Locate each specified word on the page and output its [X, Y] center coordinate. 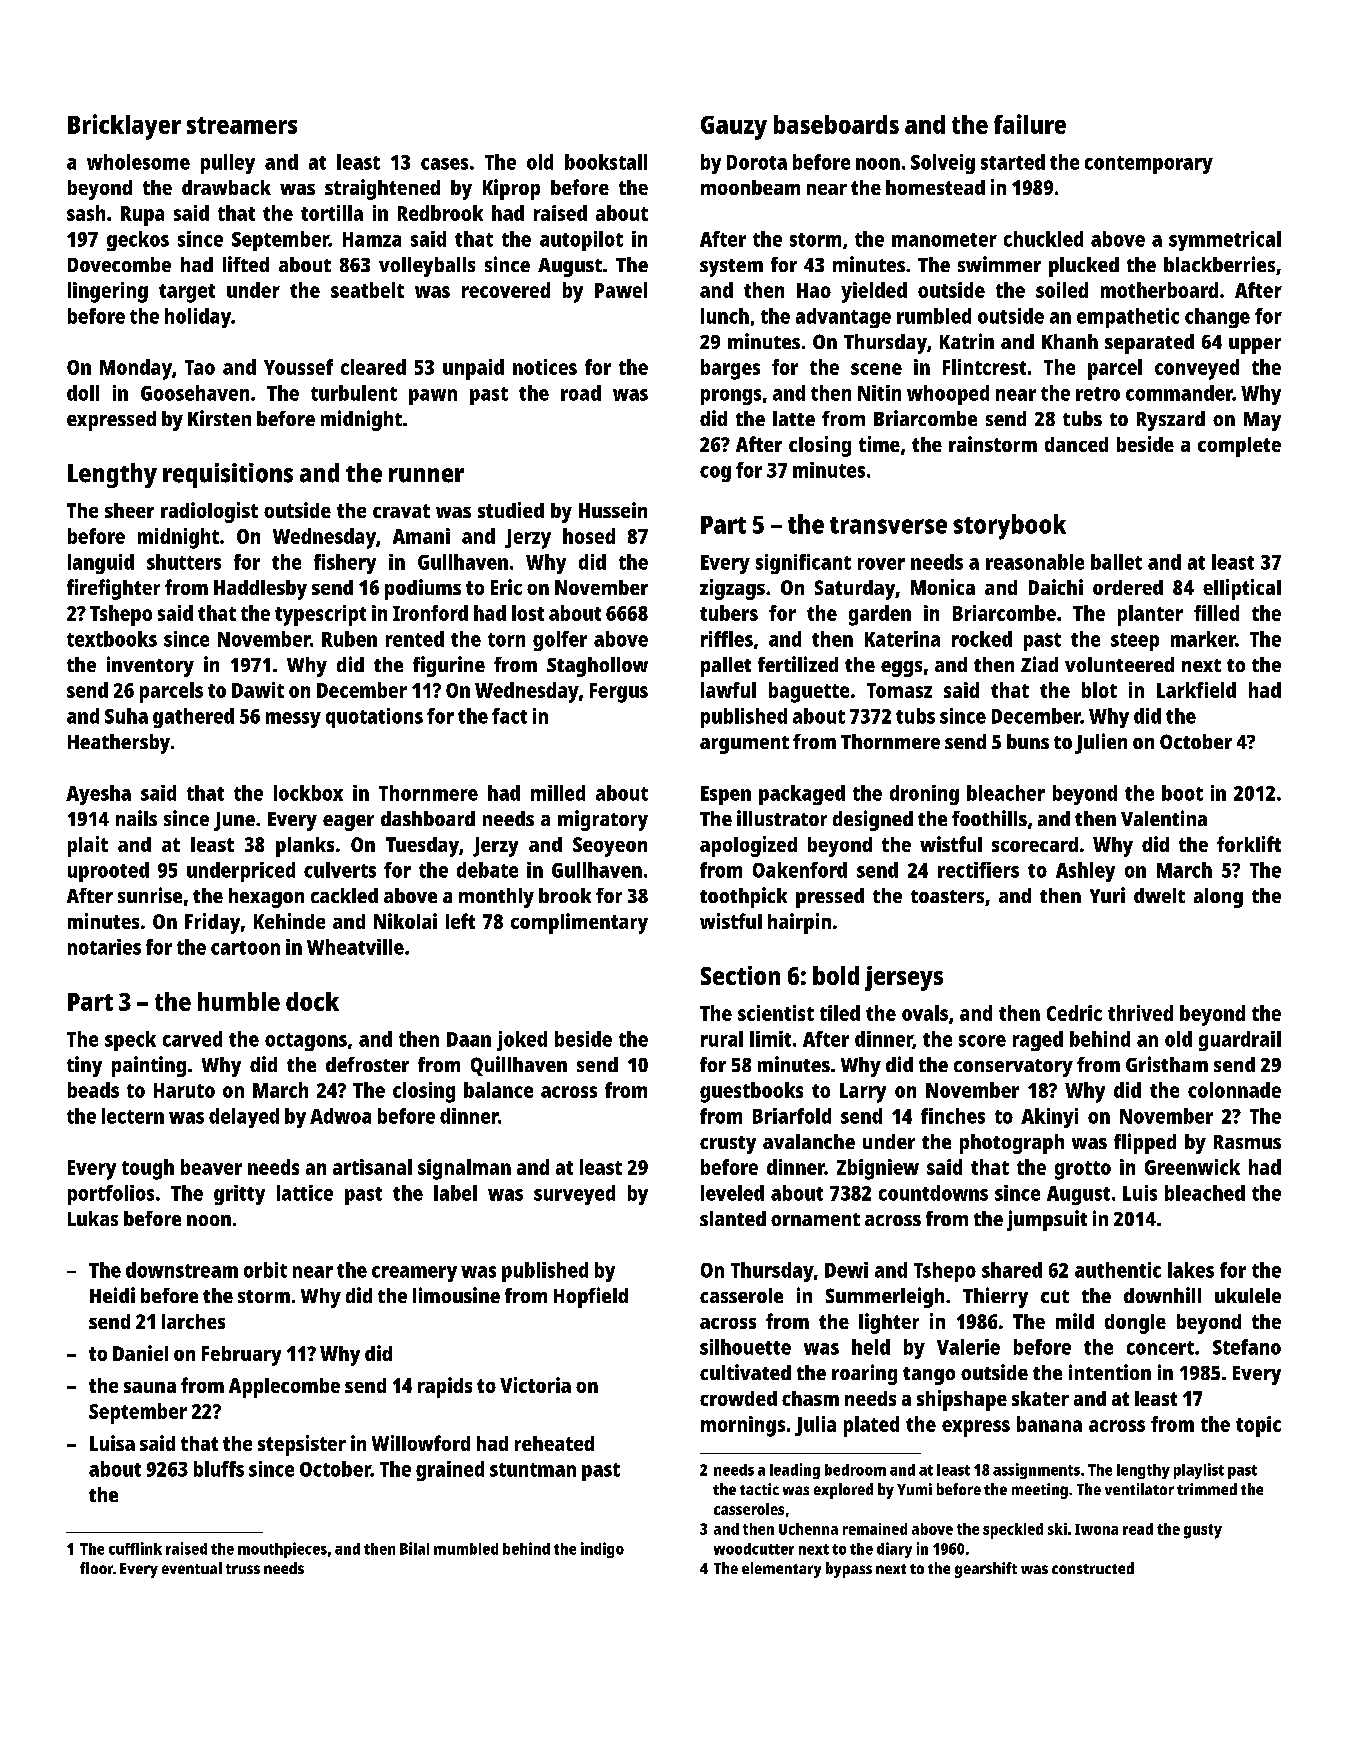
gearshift [986, 1570]
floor [96, 1568]
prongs [731, 397]
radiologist [209, 512]
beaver [211, 1167]
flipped [1145, 1143]
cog [715, 474]
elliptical [1242, 589]
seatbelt [367, 290]
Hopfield [591, 1297]
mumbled [466, 1549]
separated [1149, 344]
